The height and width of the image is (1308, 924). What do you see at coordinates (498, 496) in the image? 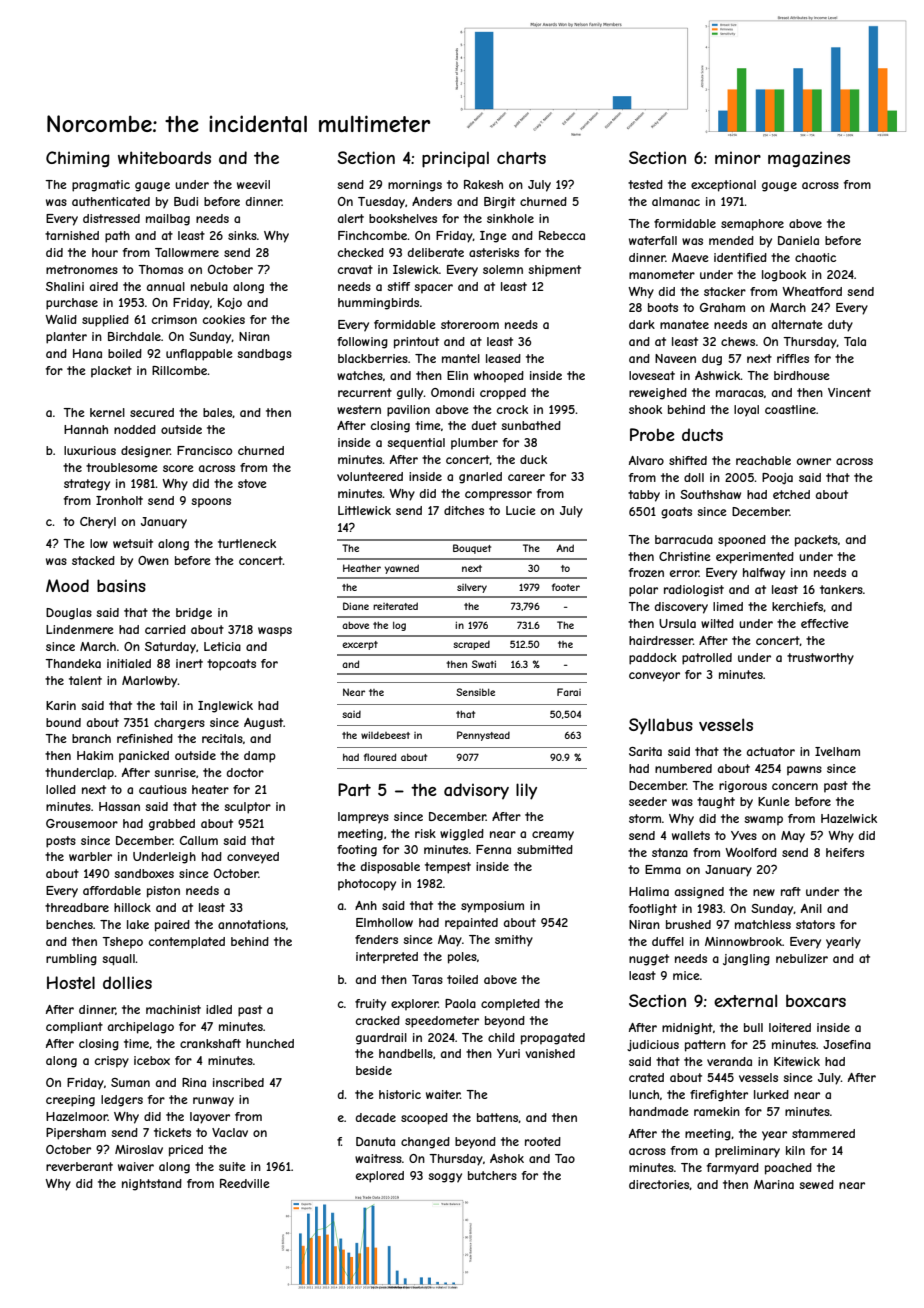
I see `compressor` at bounding box center [498, 496].
